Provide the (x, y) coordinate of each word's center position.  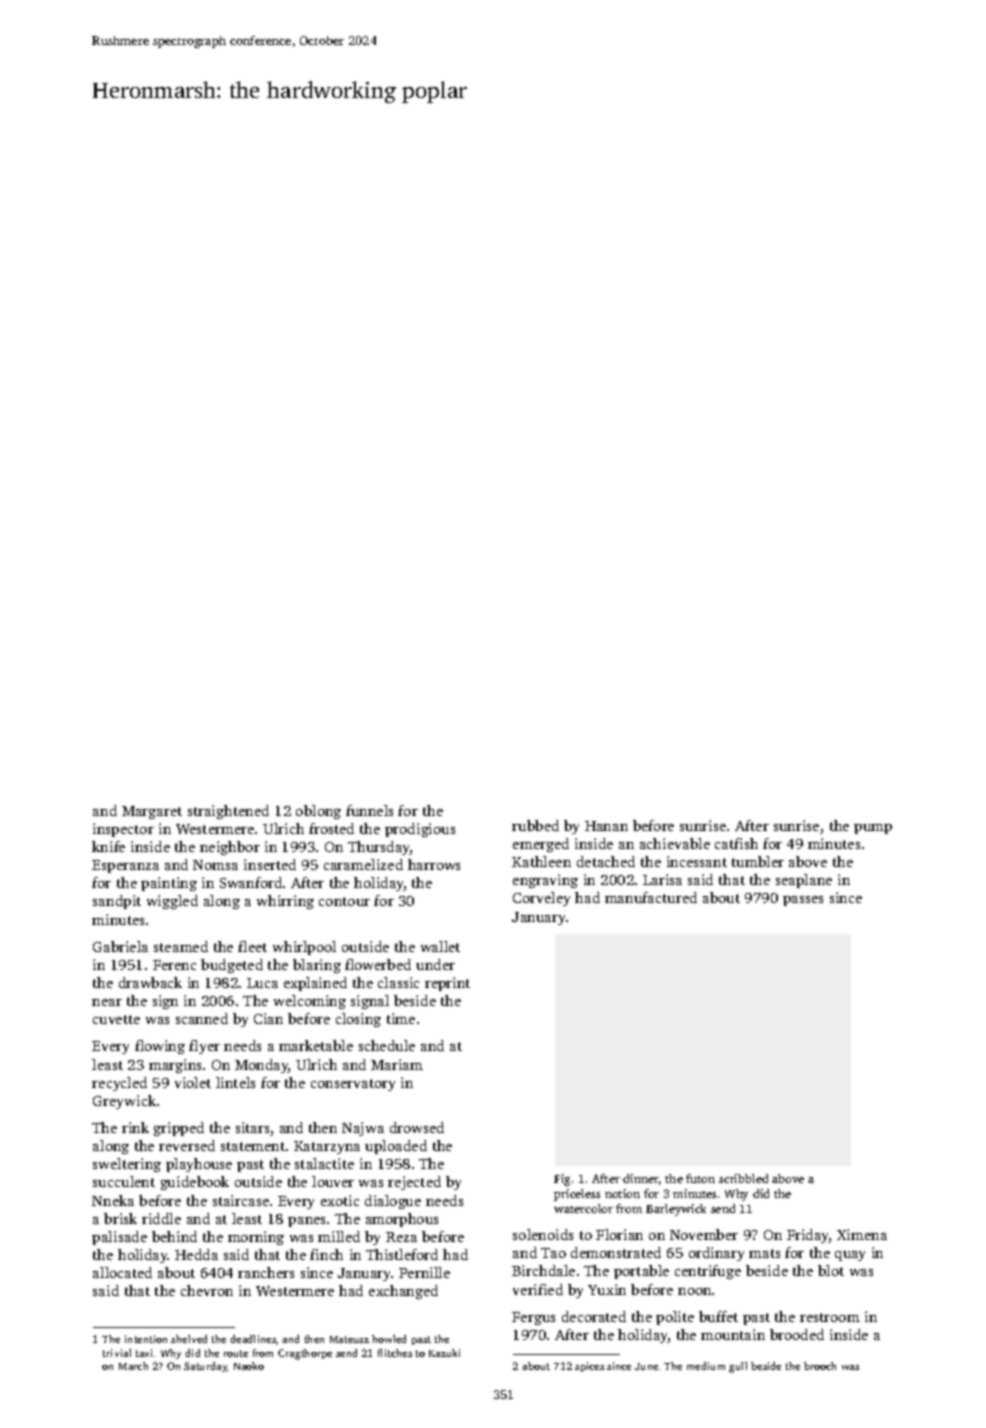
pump (873, 829)
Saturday (206, 1367)
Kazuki (444, 1353)
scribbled (743, 1178)
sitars (252, 1127)
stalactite (324, 1163)
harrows (434, 864)
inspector (123, 830)
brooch (820, 1366)
